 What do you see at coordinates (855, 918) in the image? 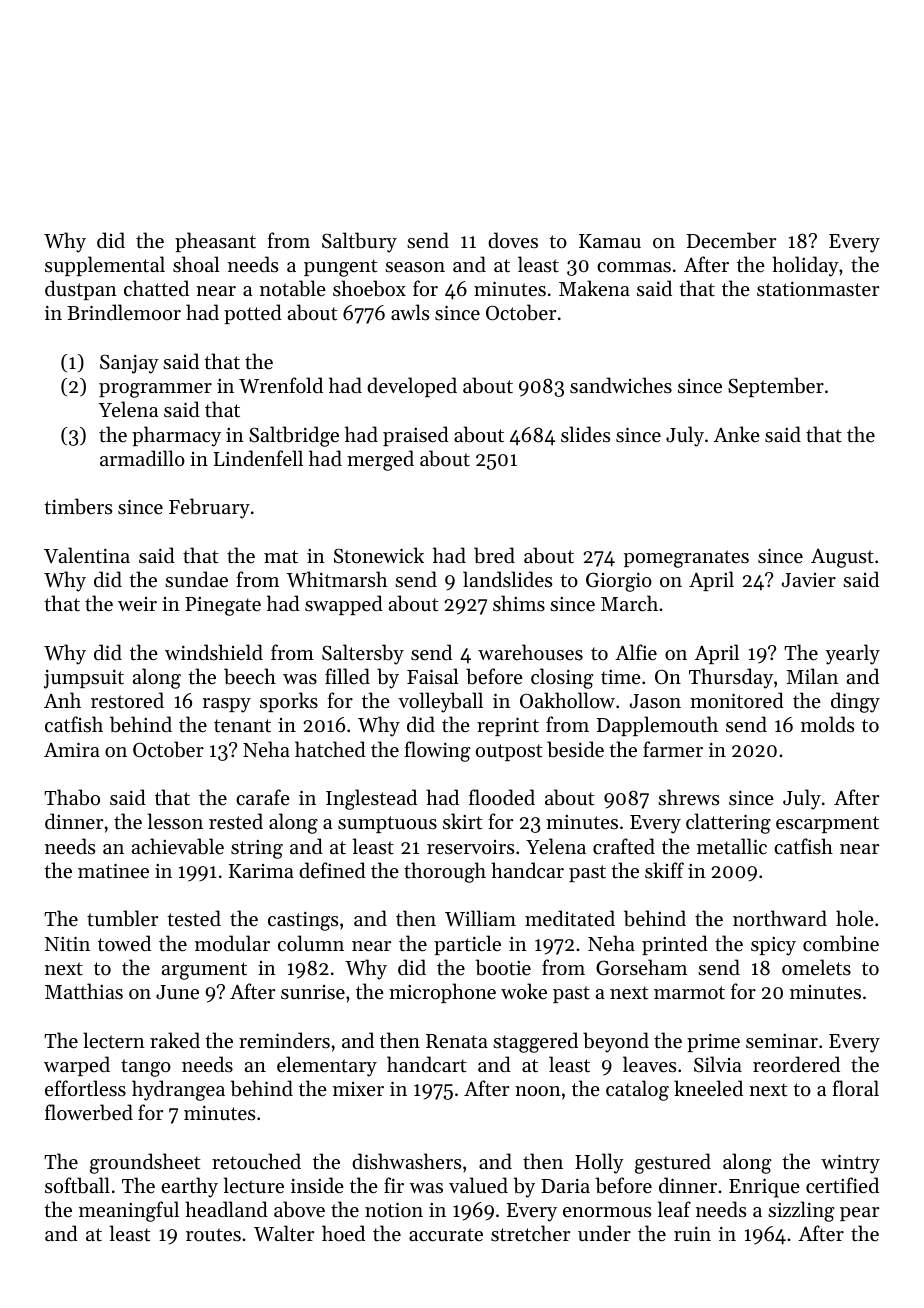
I see `hole` at bounding box center [855, 918].
